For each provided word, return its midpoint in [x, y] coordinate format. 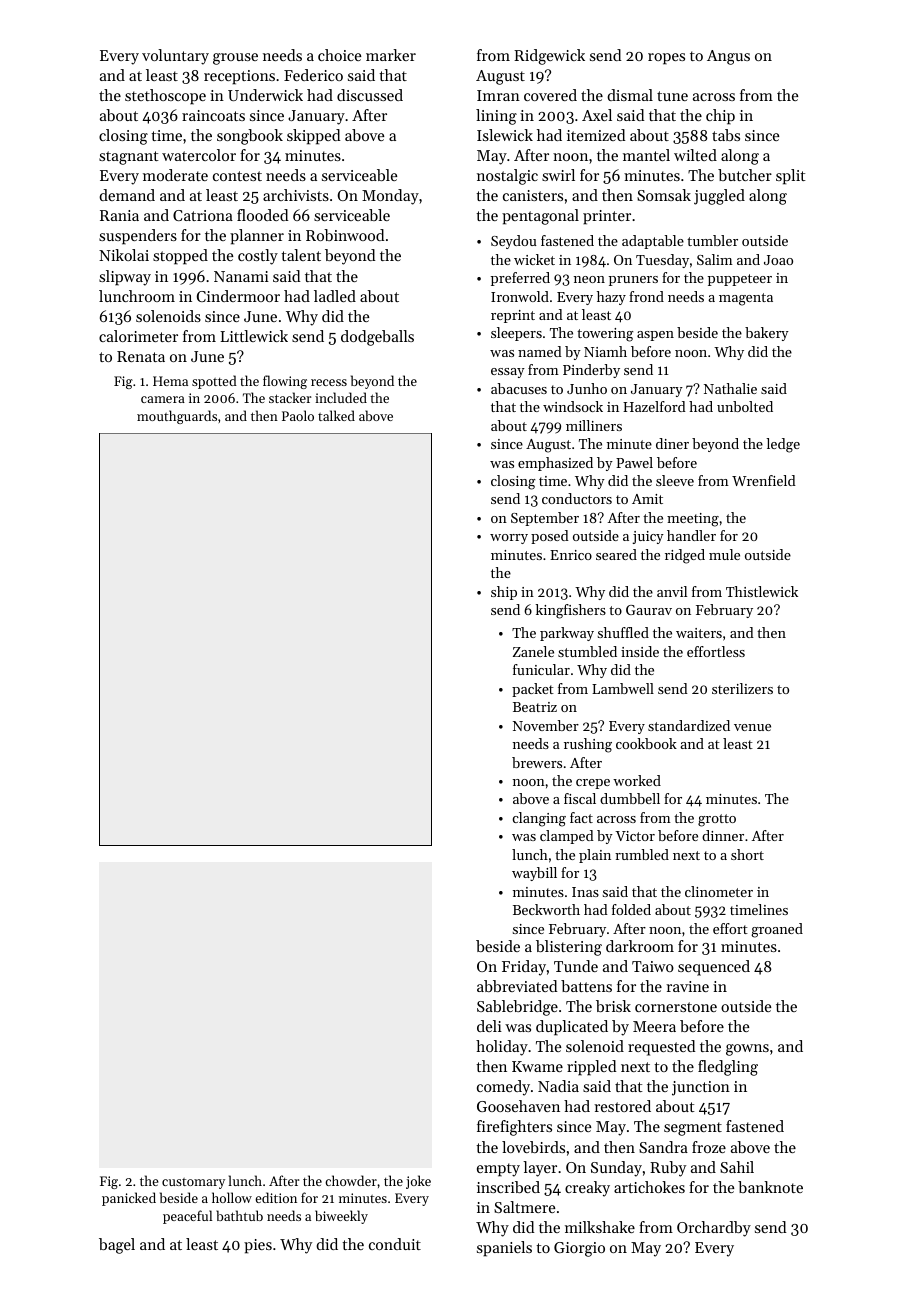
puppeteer [740, 280]
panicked [129, 1199]
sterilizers [742, 688]
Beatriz [535, 707]
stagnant [129, 158]
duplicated [572, 1028]
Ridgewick [549, 57]
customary [193, 1183]
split [791, 177]
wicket [534, 259]
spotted [214, 382]
